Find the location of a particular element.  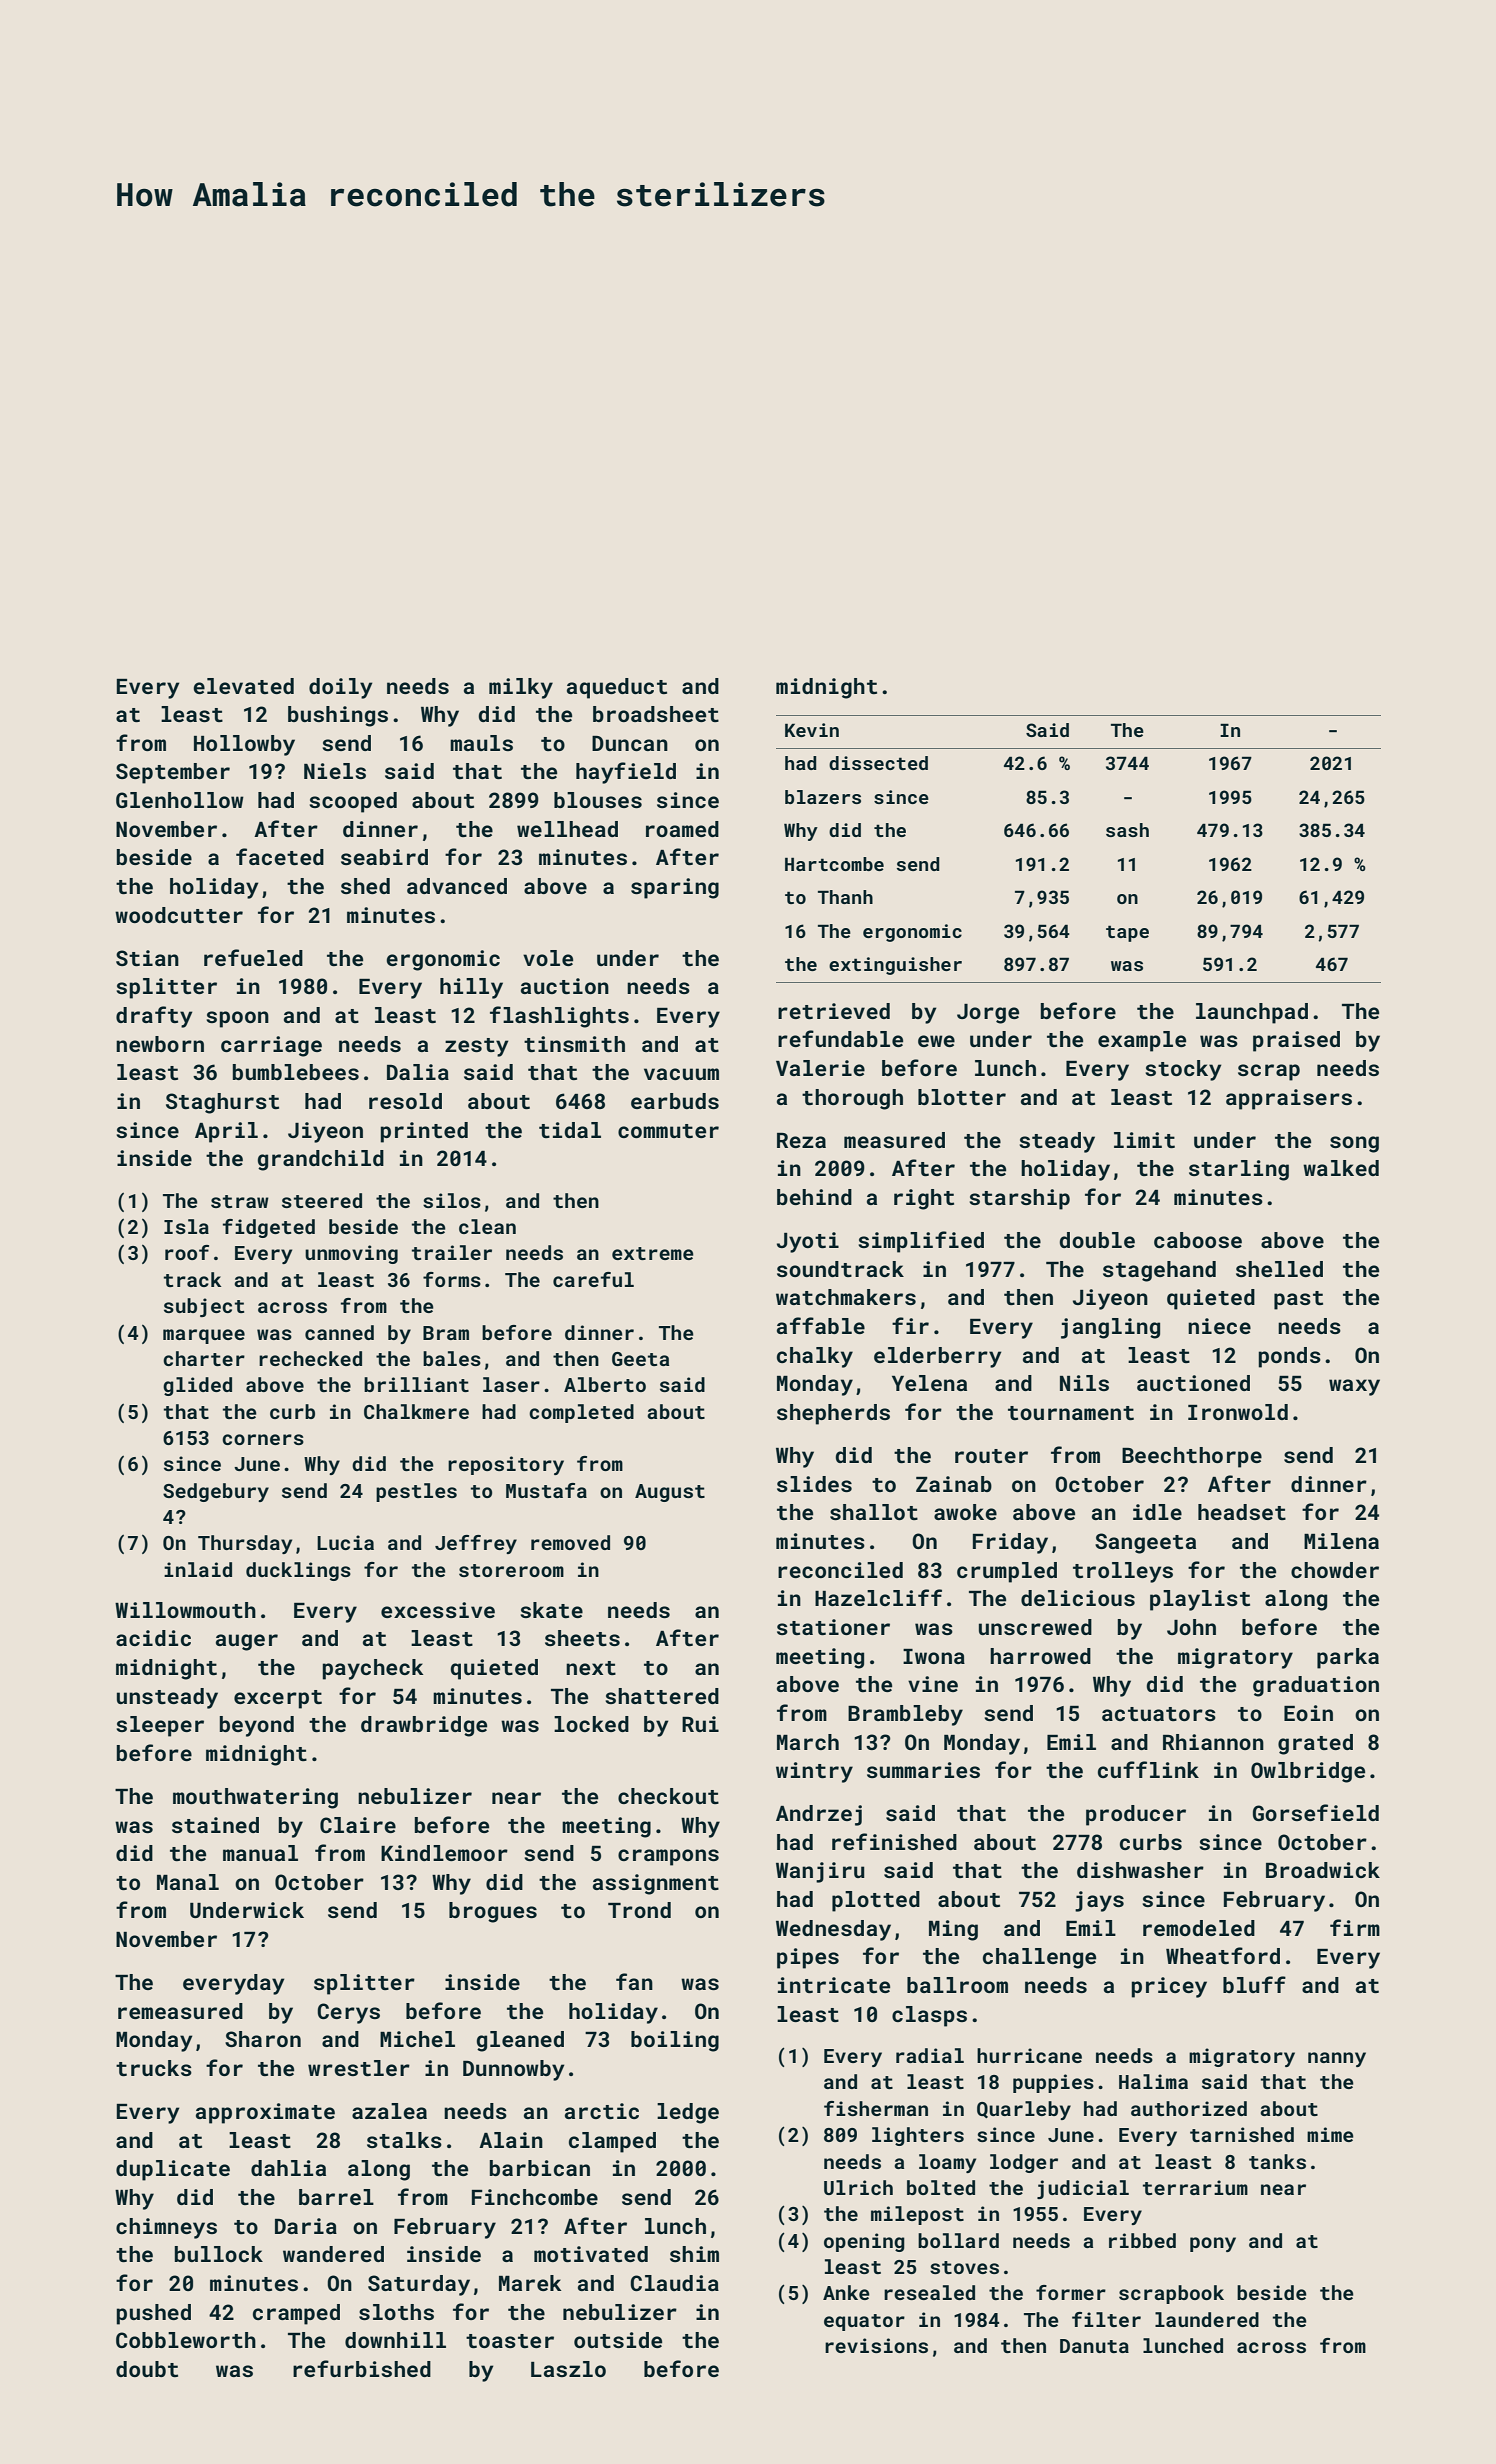

elevated is located at coordinates (243, 686).
